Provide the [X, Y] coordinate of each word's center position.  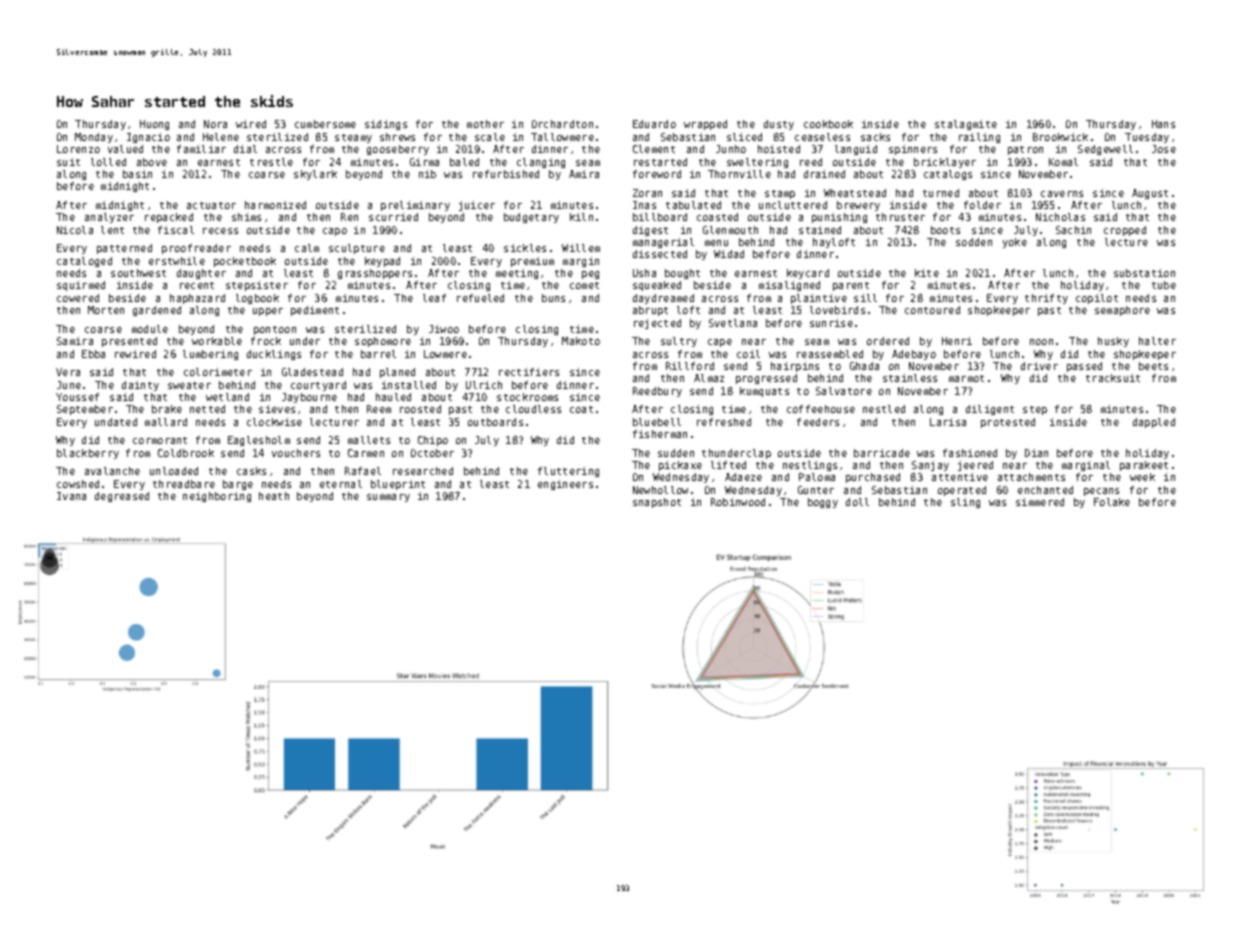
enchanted [1045, 490]
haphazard [197, 299]
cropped [1125, 231]
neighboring [217, 497]
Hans [1163, 124]
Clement [654, 149]
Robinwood [738, 502]
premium [532, 262]
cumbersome [325, 124]
